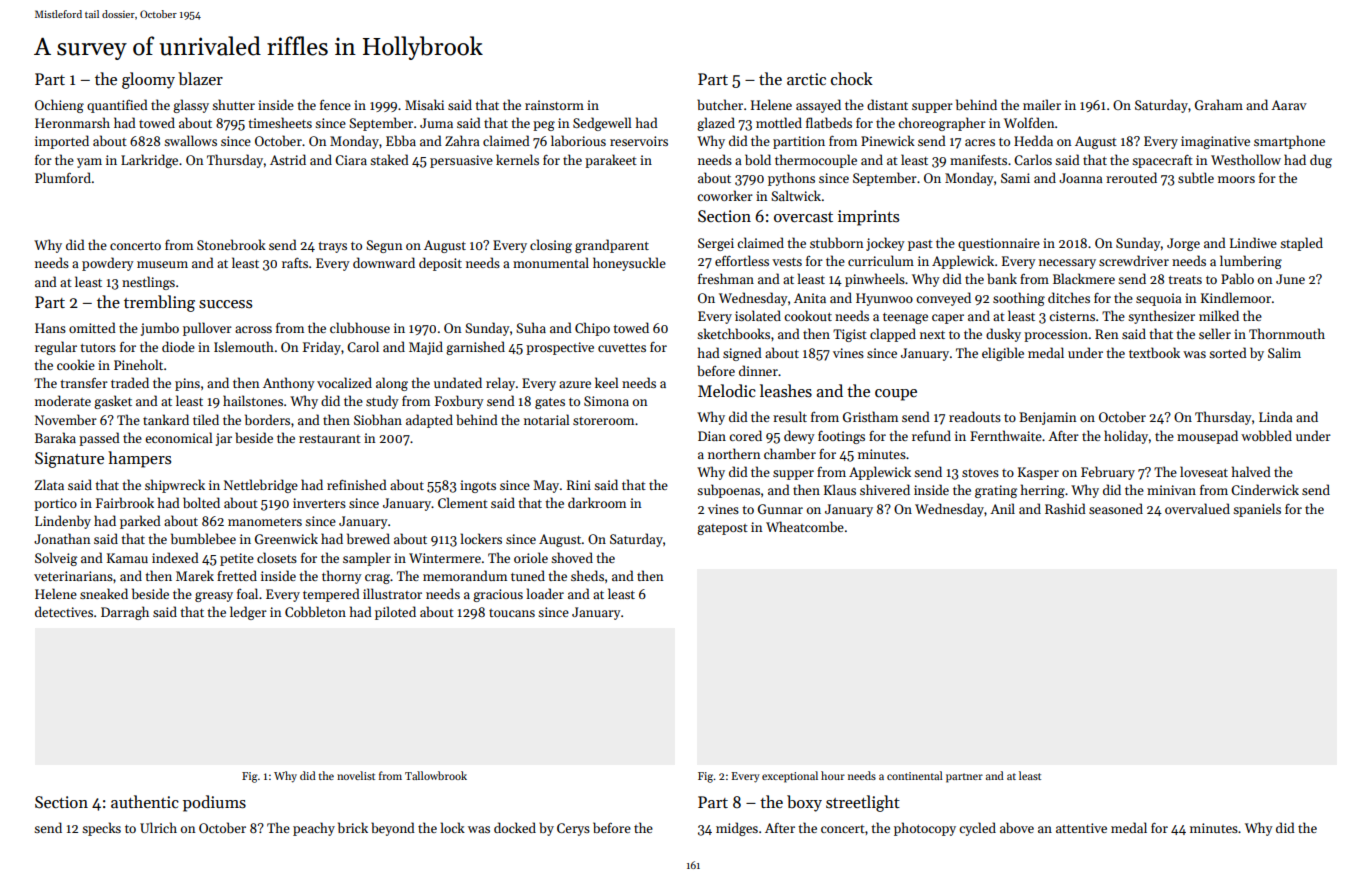  What do you see at coordinates (1276, 416) in the screenshot?
I see `Linda` at bounding box center [1276, 416].
